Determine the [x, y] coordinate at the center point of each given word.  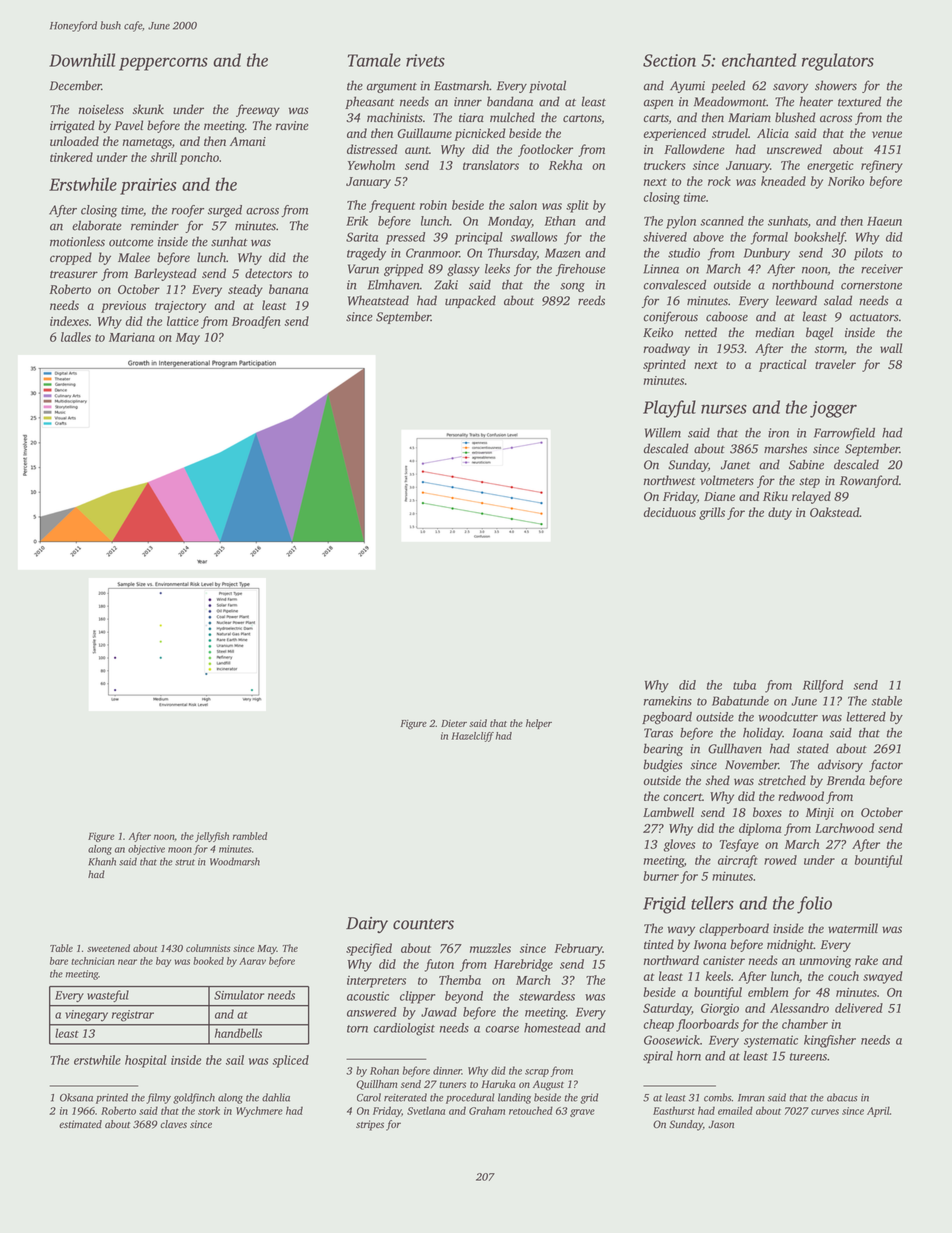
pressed [405, 238]
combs [718, 1097]
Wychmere [259, 1111]
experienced [675, 134]
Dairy [367, 925]
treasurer [74, 274]
